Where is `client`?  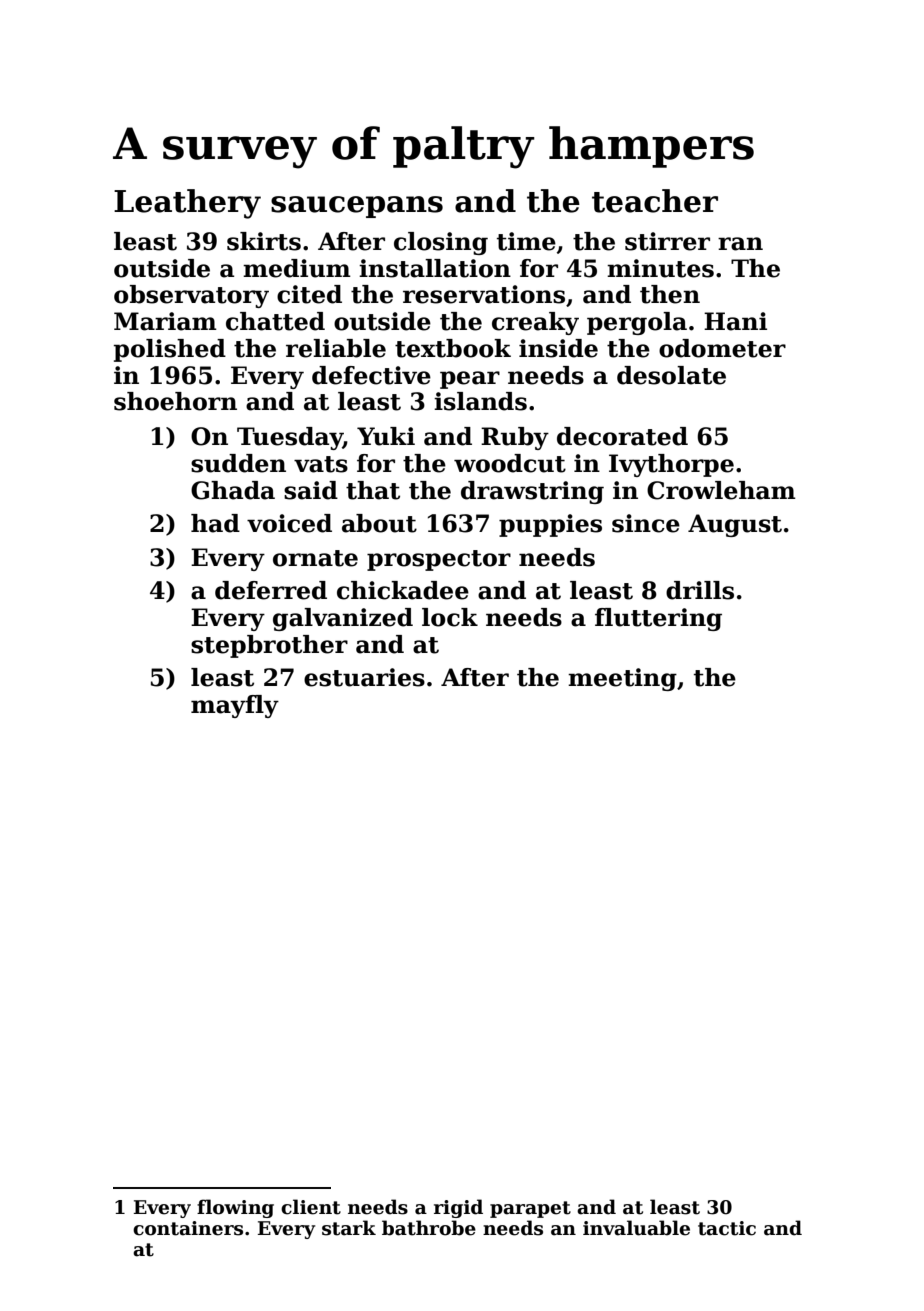 client is located at coordinates (311, 1207).
